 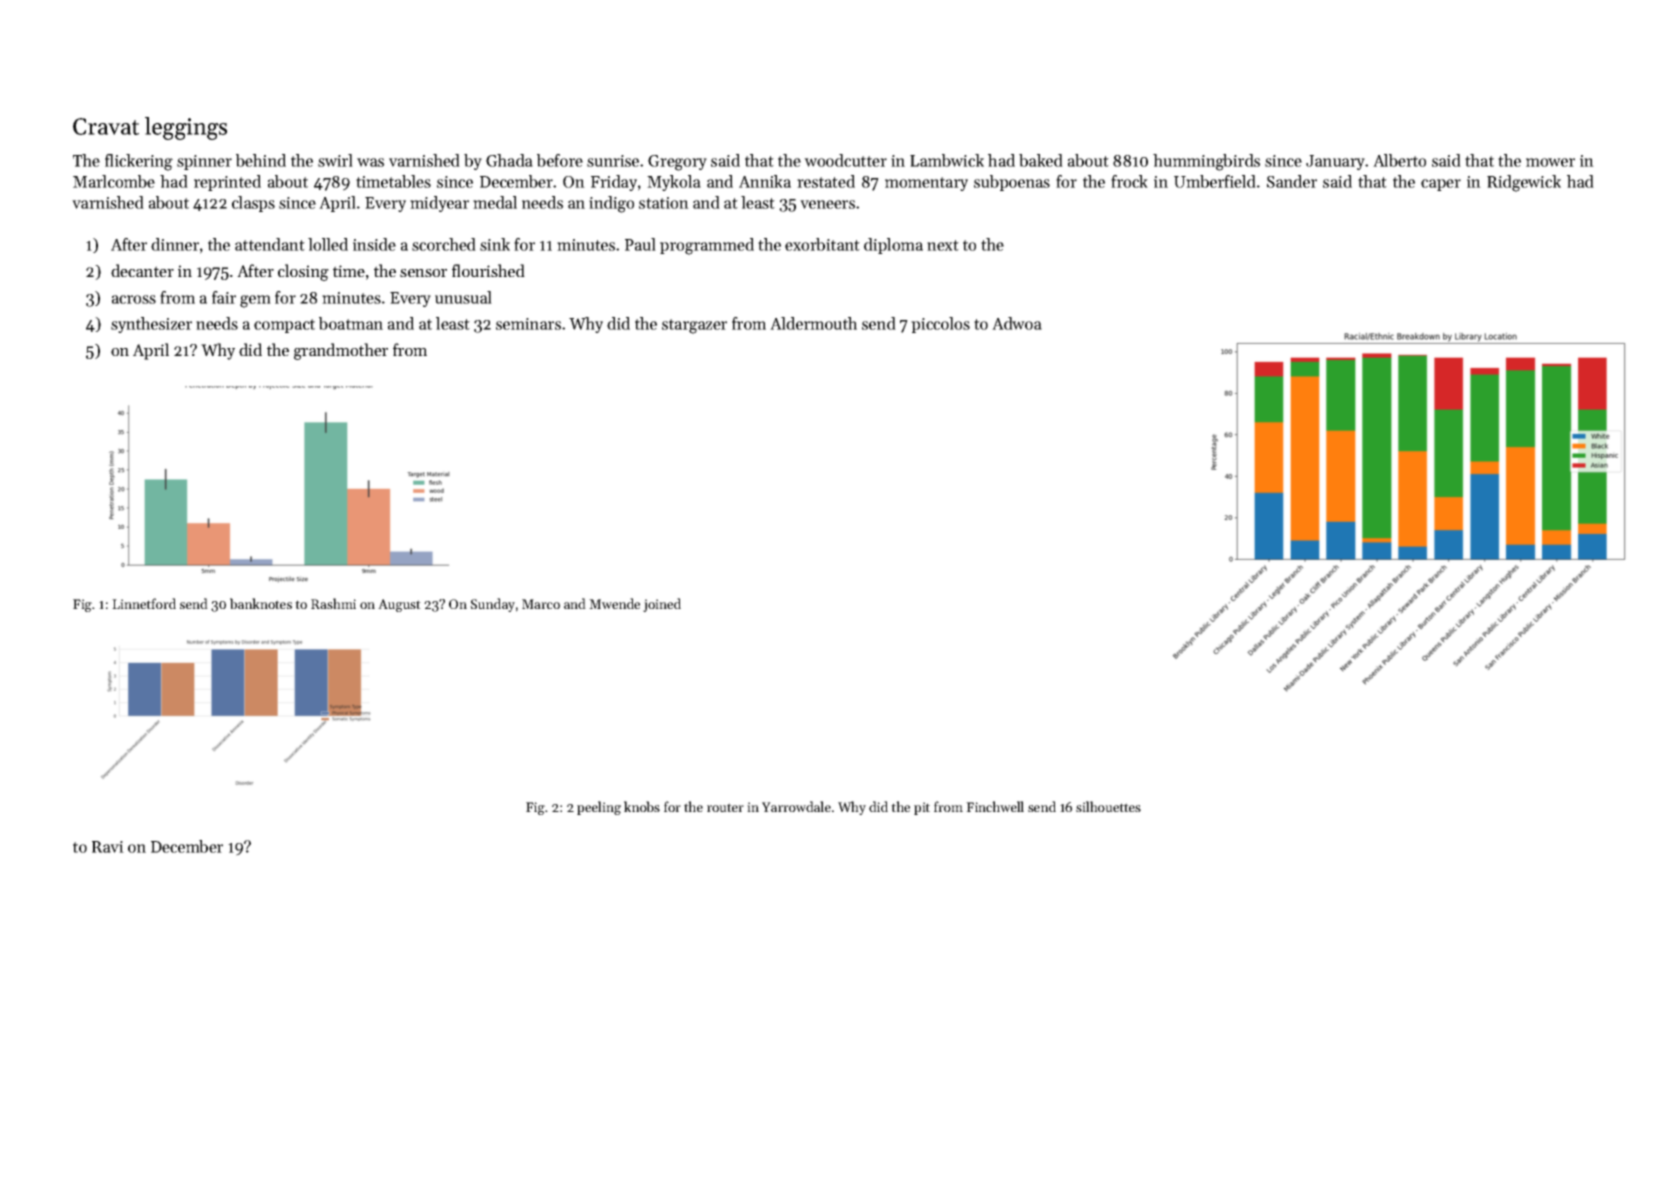 What do you see at coordinates (694, 326) in the screenshot?
I see `stargazer` at bounding box center [694, 326].
